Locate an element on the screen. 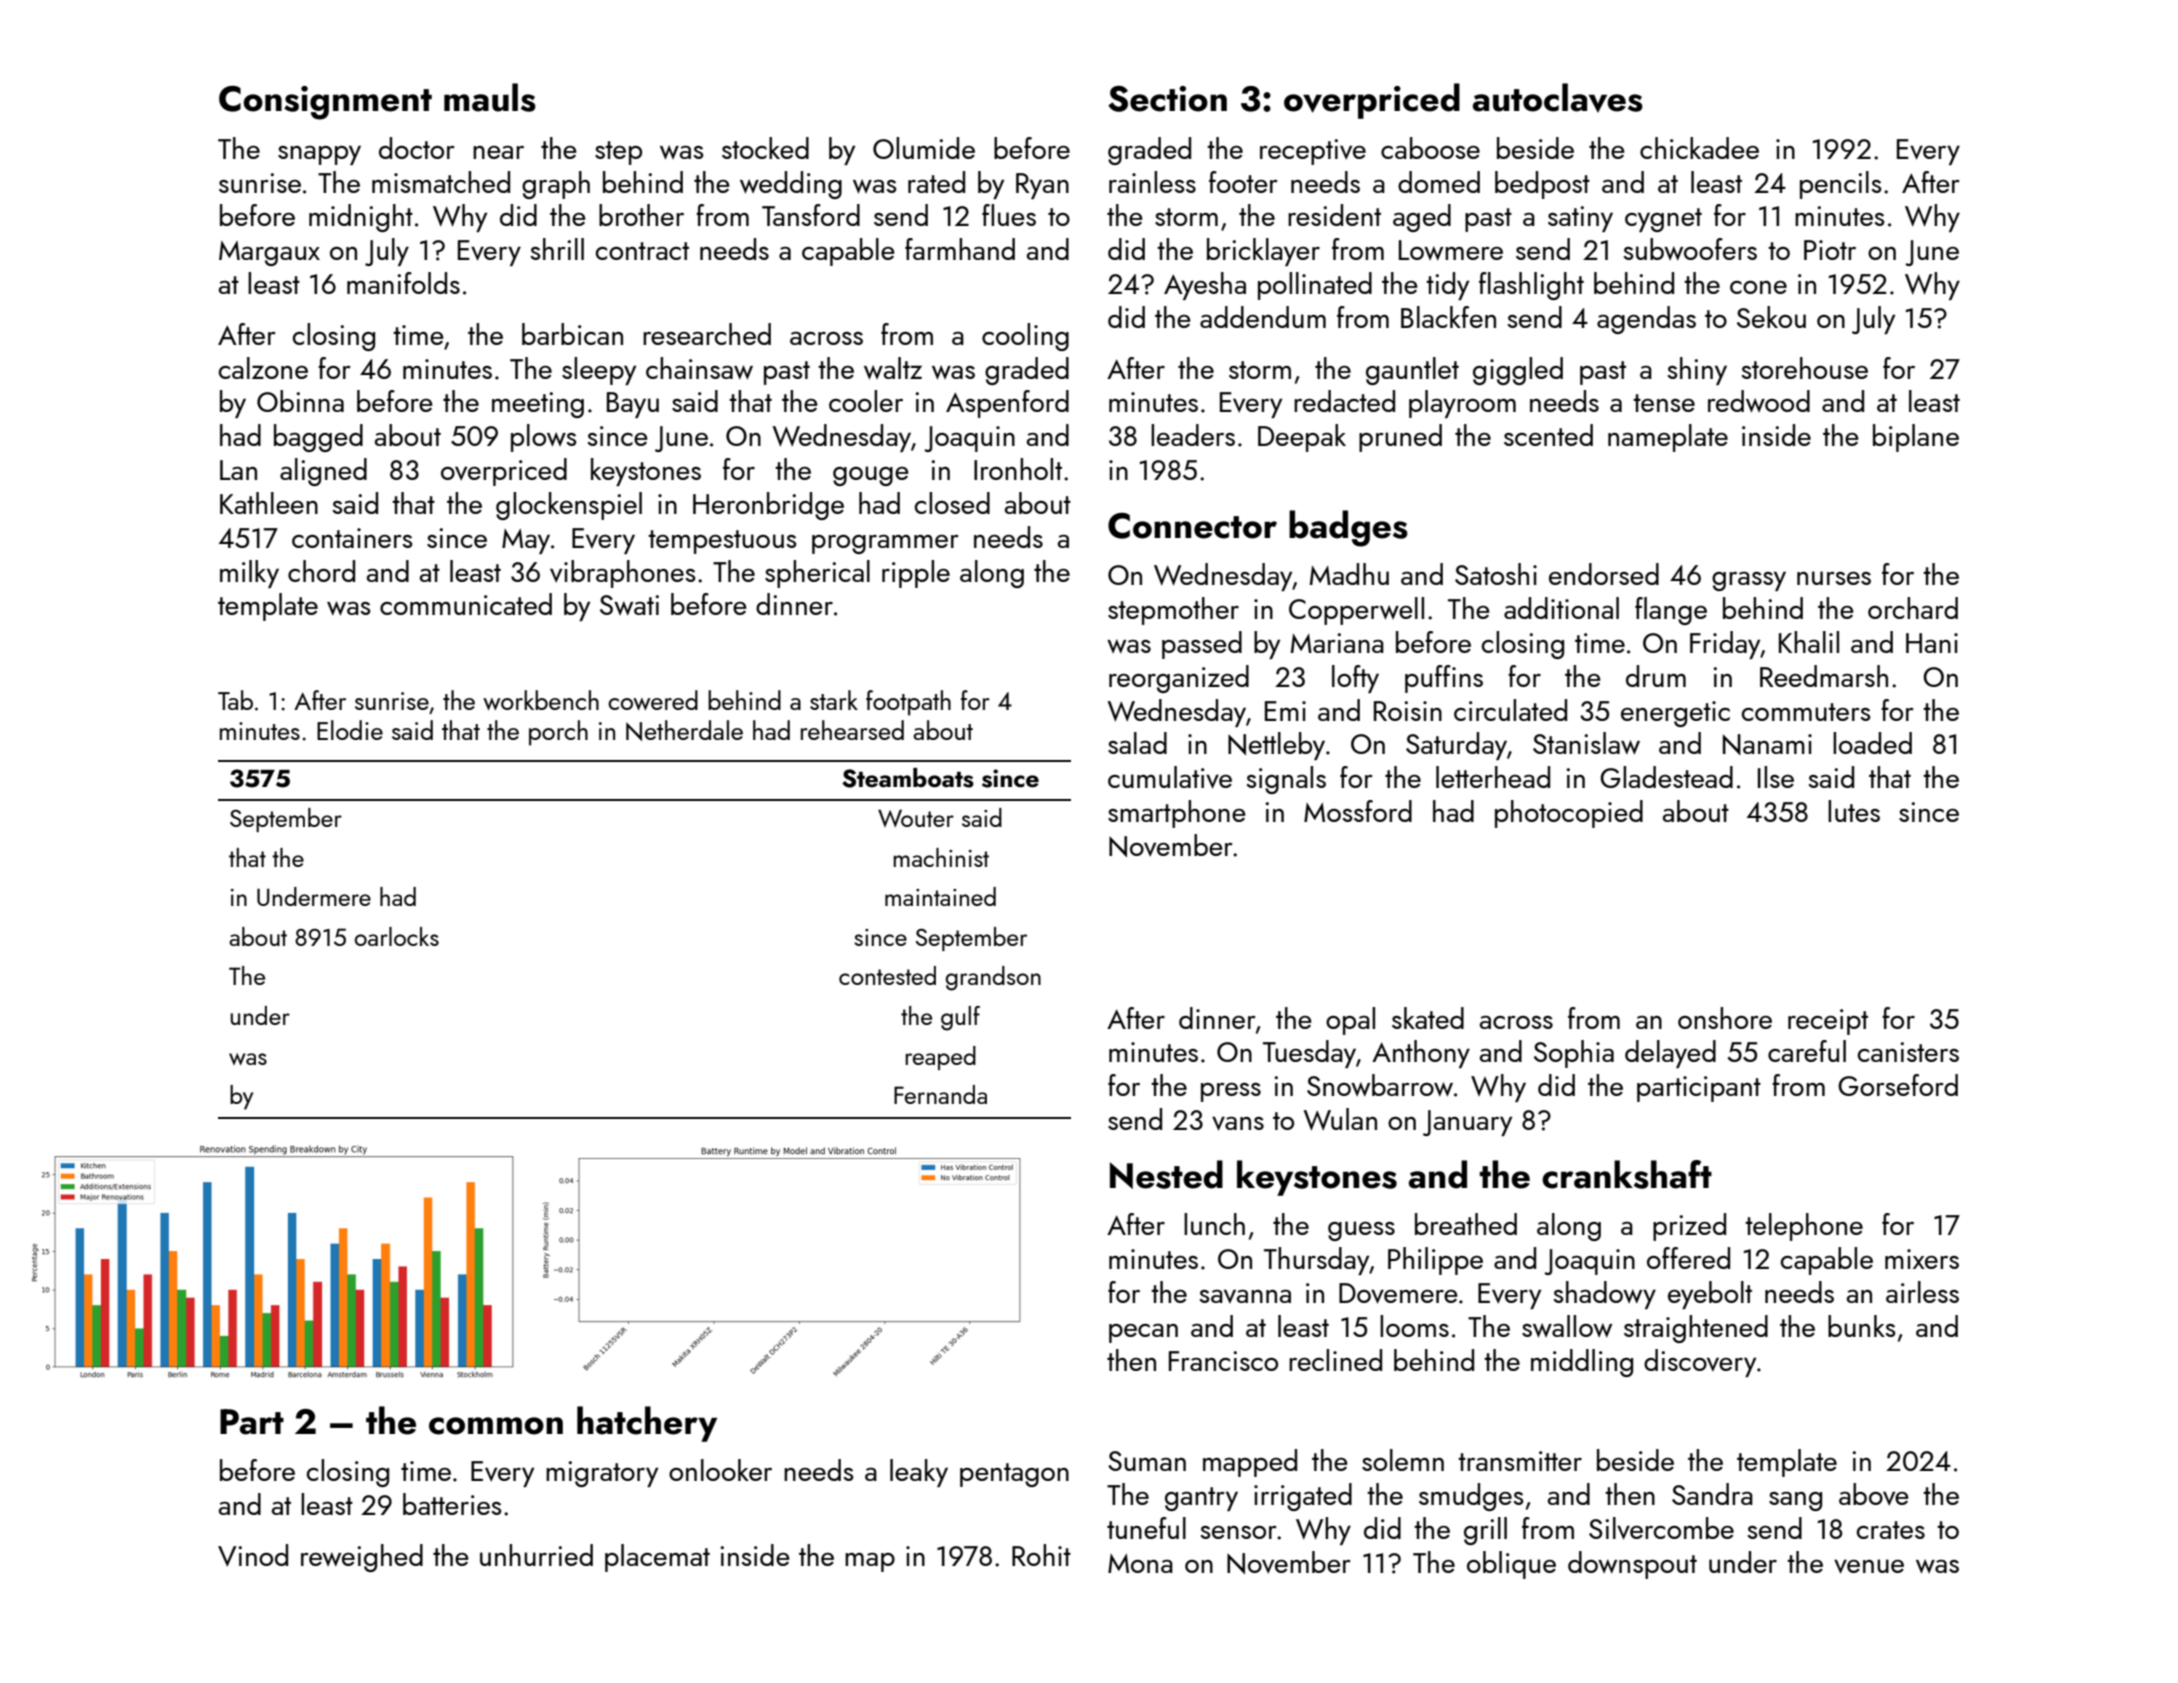 This screenshot has width=2178, height=1683. photocopied is located at coordinates (1569, 814).
